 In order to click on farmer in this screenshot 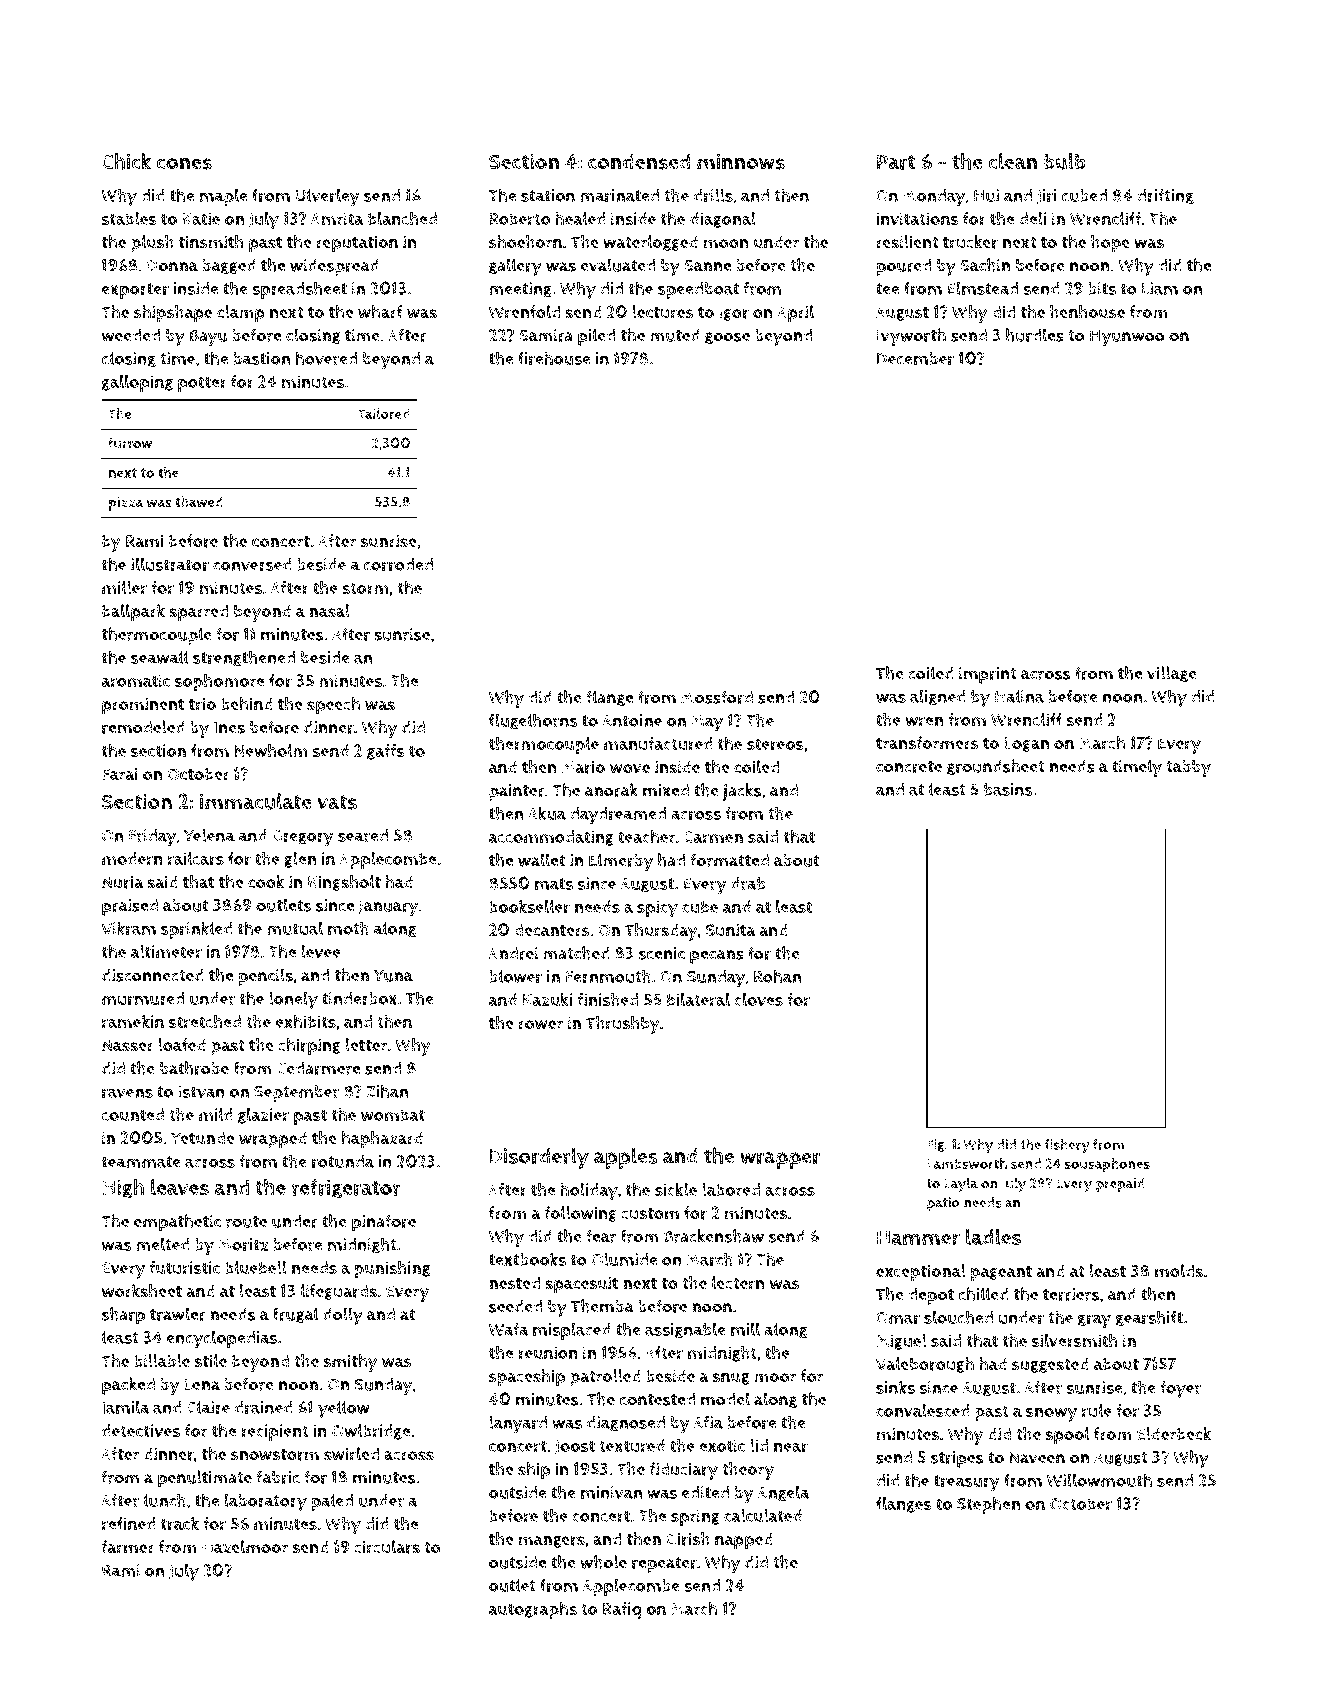, I will do `click(128, 1547)`.
